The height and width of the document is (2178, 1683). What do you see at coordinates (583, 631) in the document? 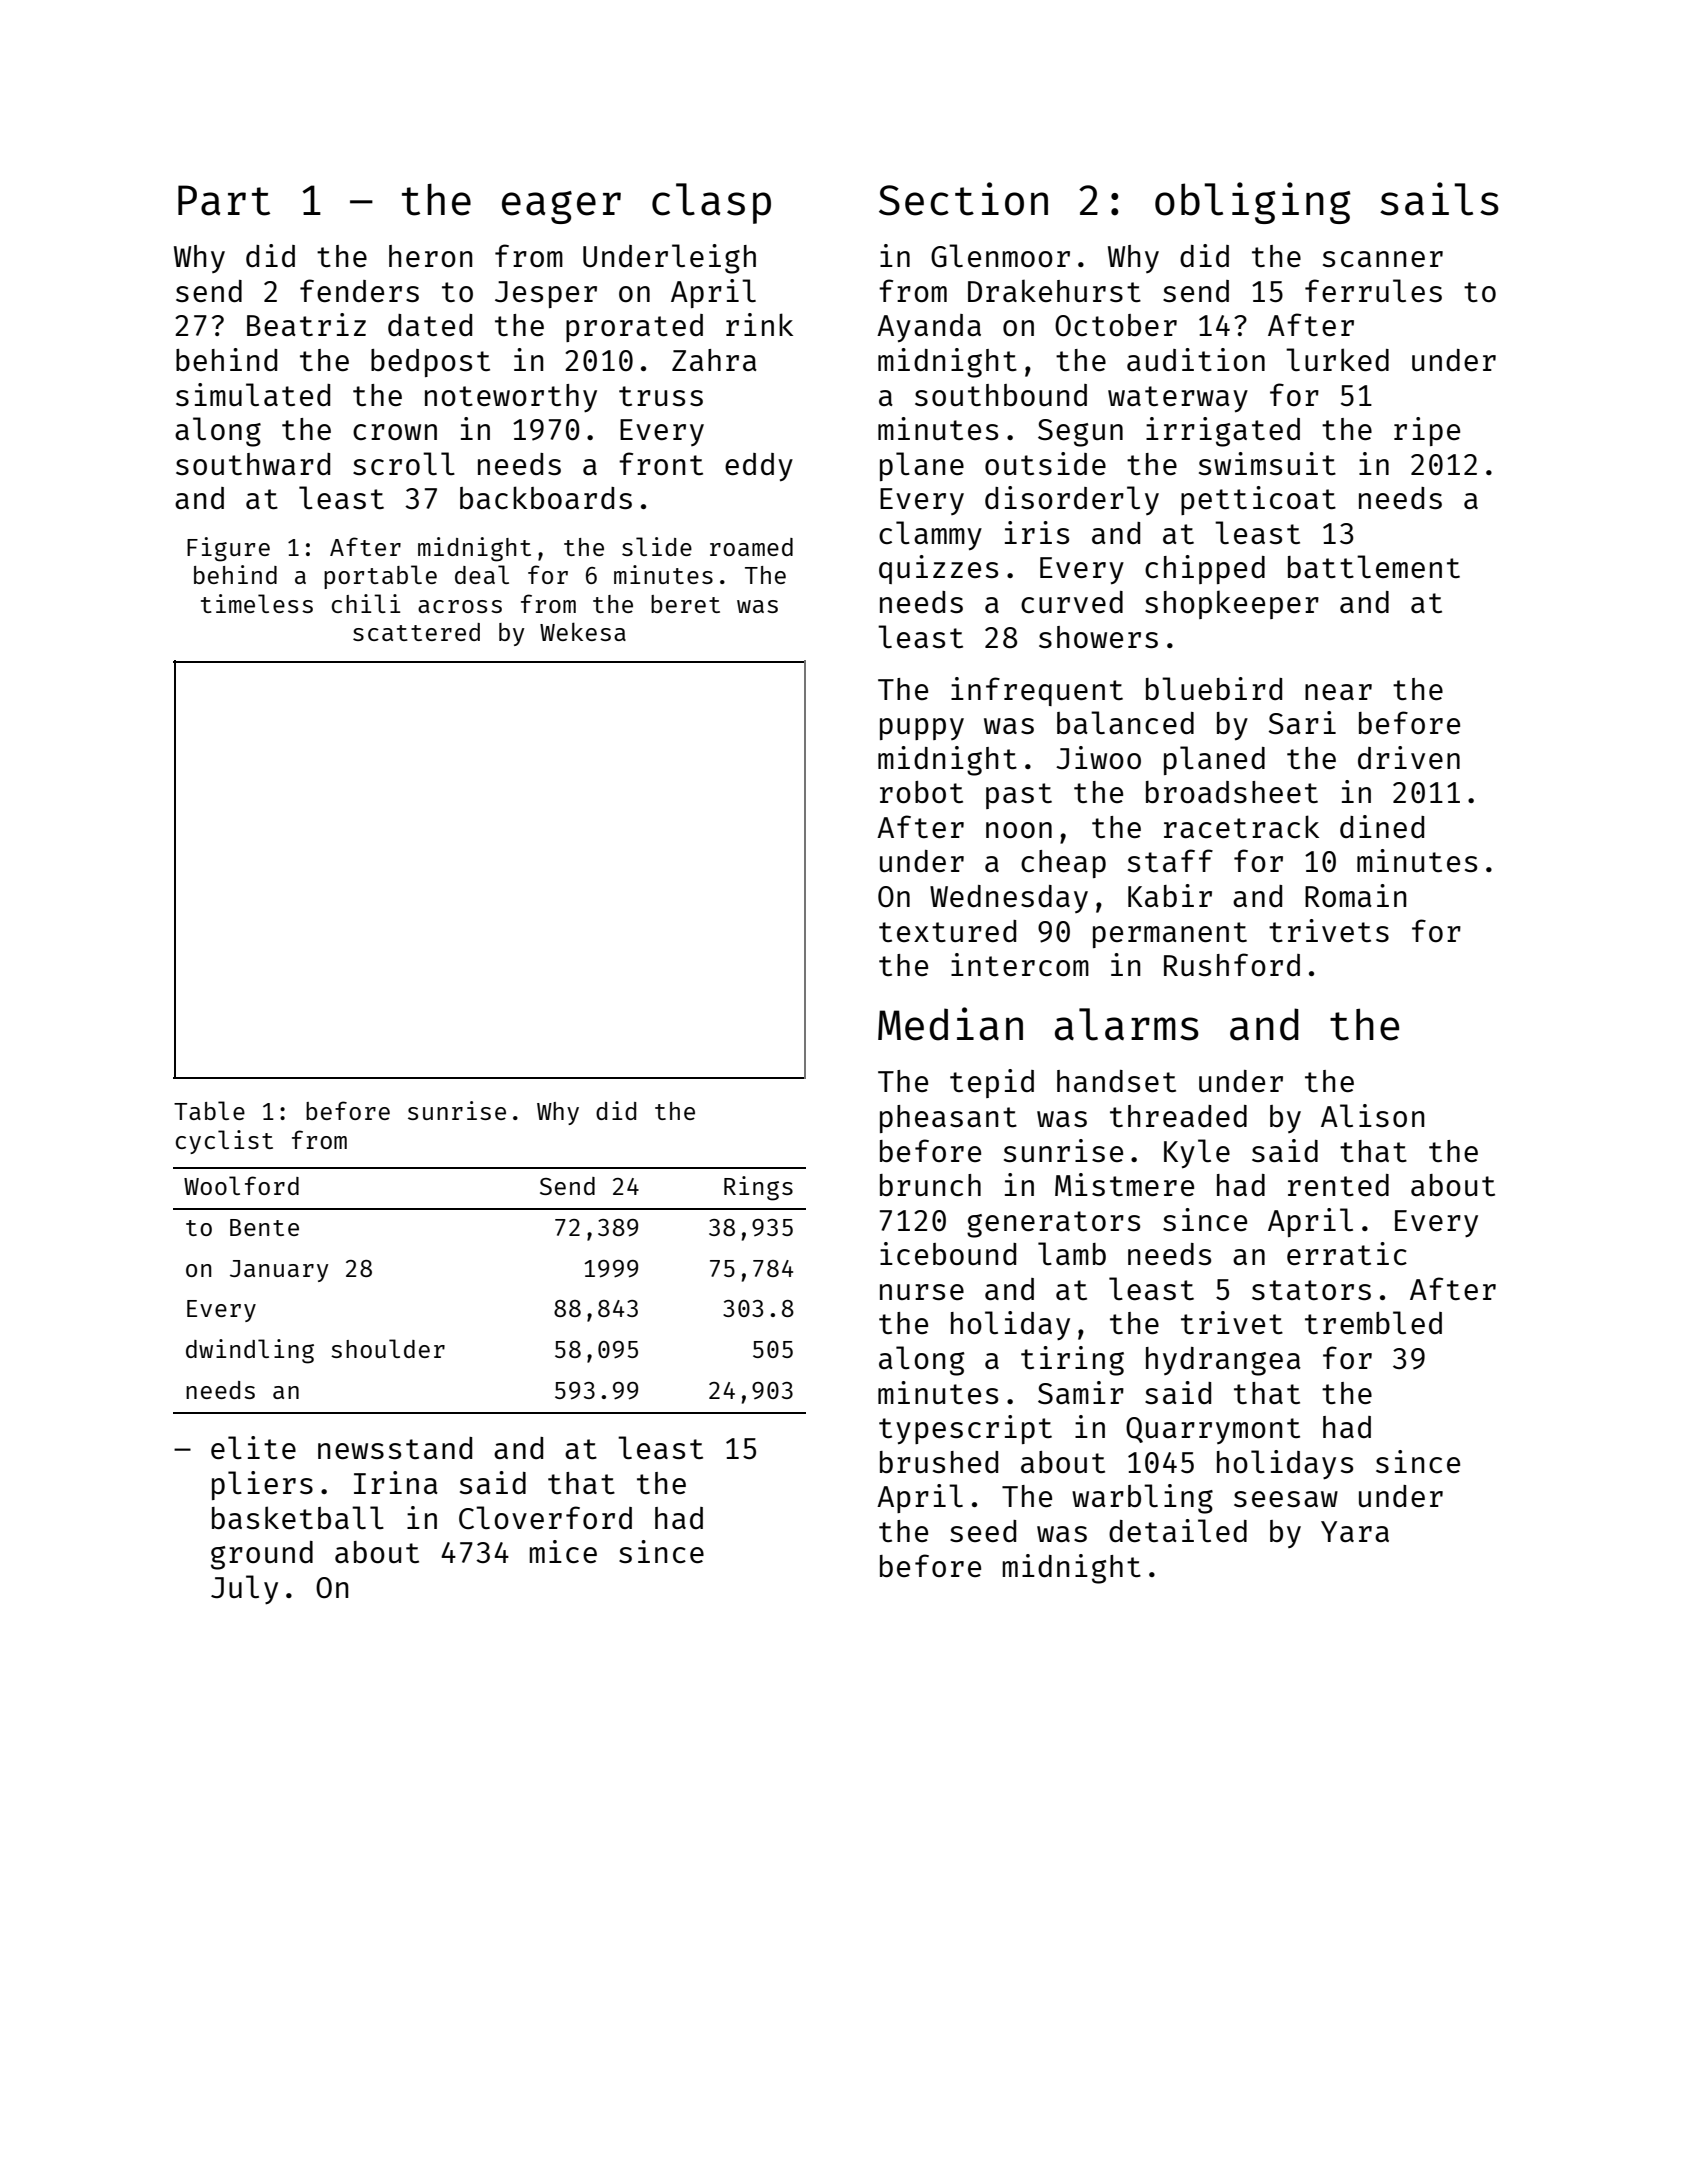
I see `Wekesa` at bounding box center [583, 631].
